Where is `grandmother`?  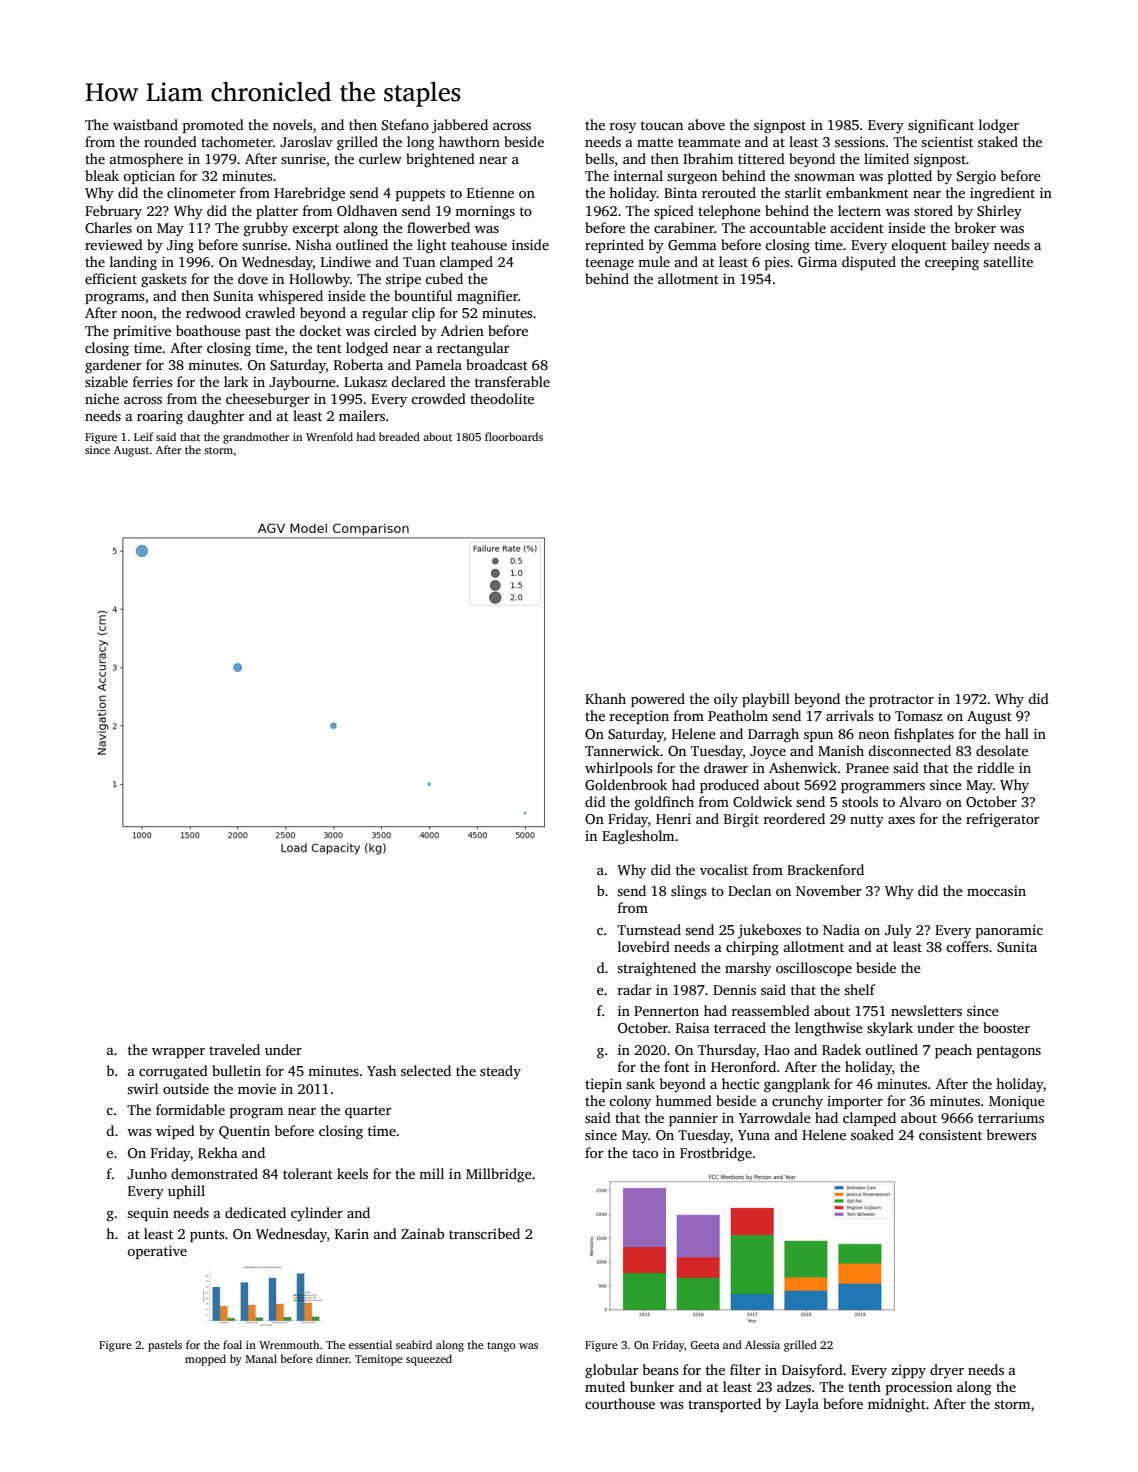
grandmother is located at coordinates (256, 438).
